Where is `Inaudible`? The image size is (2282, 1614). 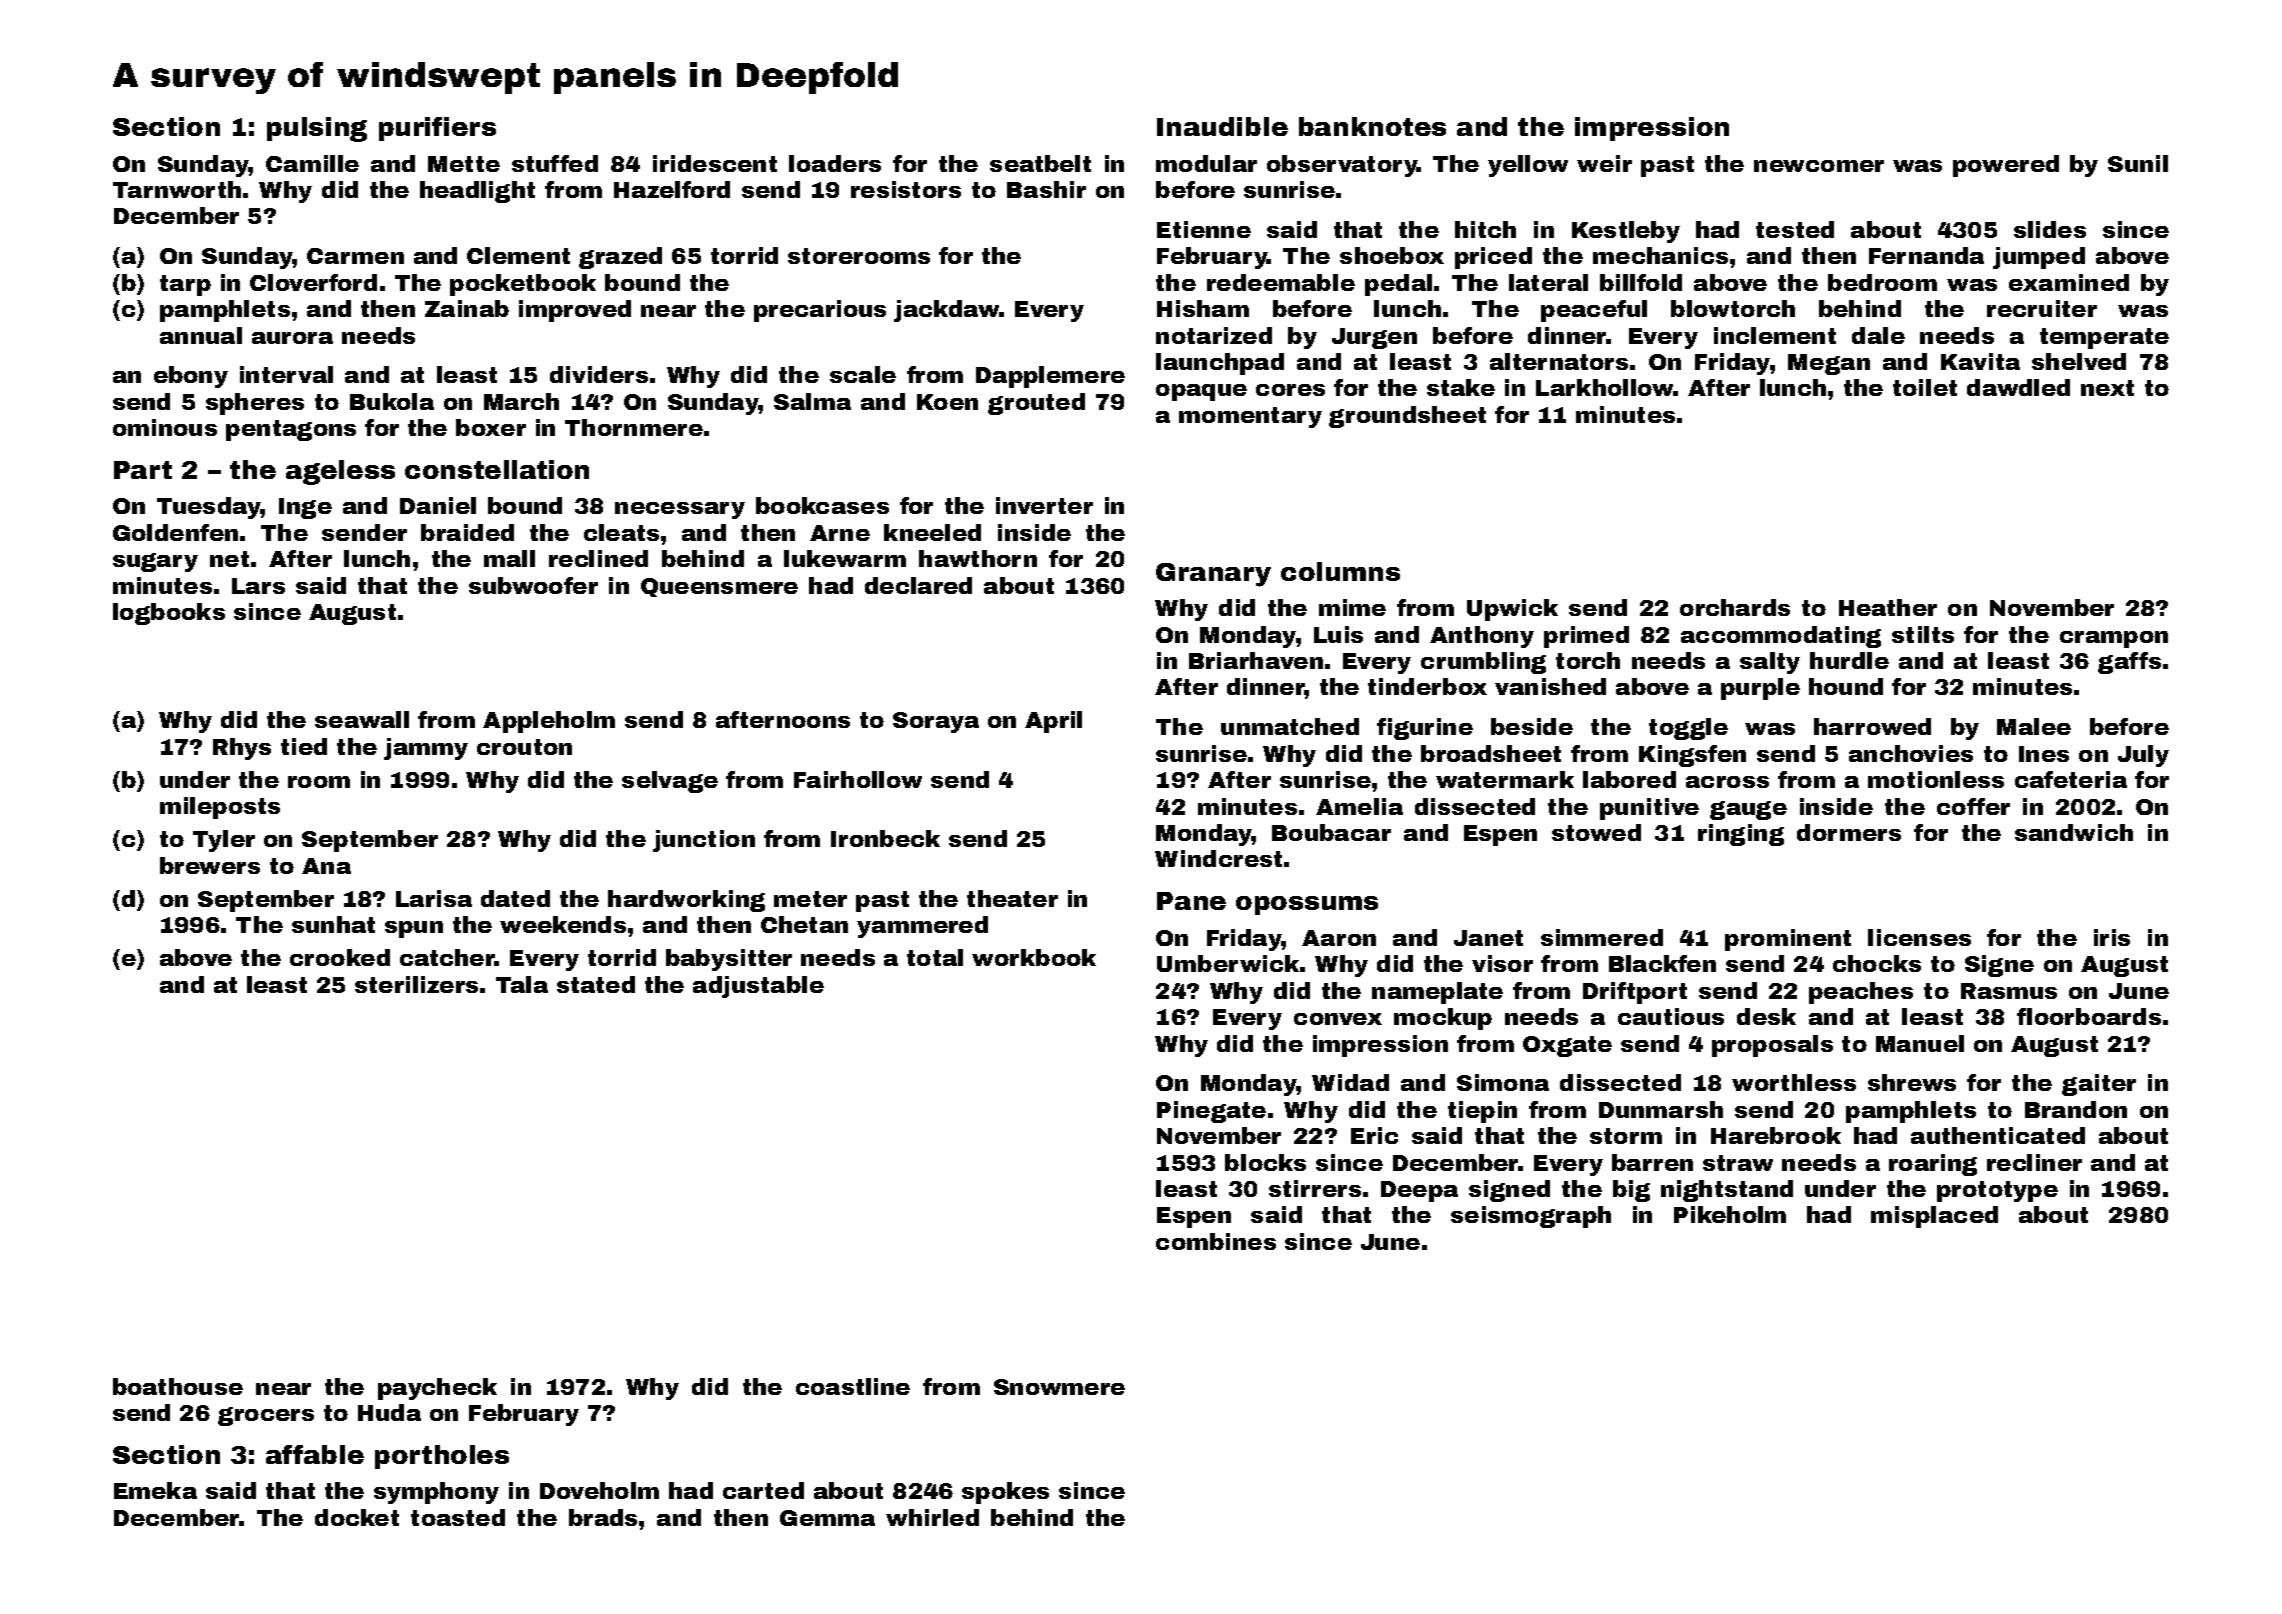
Inaudible is located at coordinates (1222, 126).
